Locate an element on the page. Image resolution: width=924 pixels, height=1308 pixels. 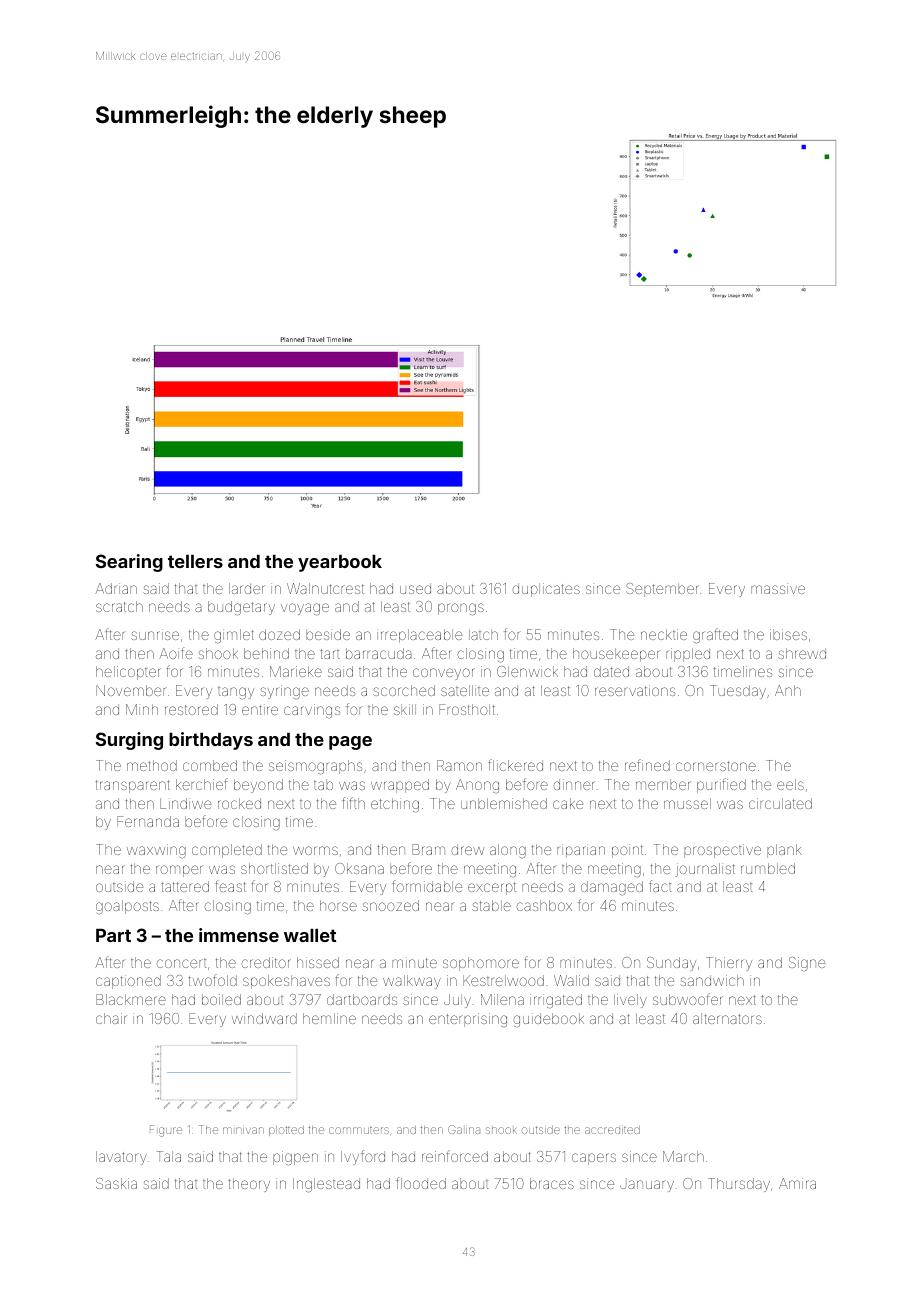
latch is located at coordinates (483, 634).
